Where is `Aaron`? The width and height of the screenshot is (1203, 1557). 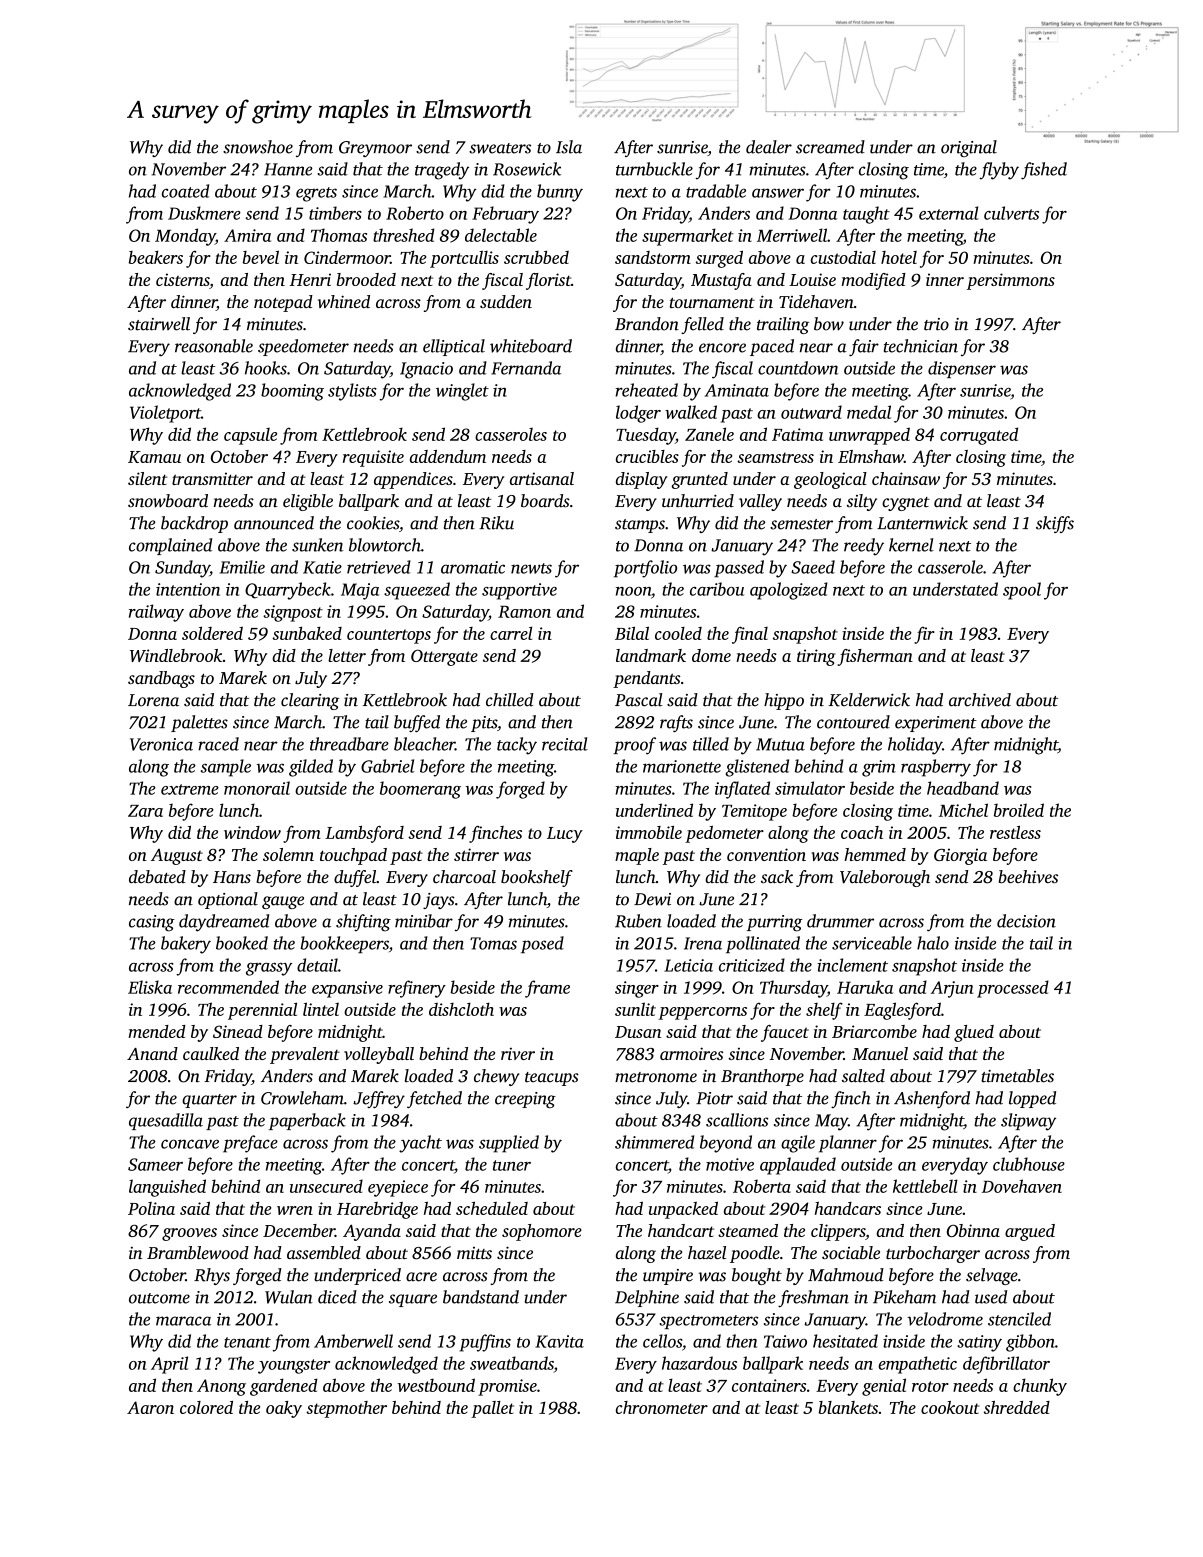
Aaron is located at coordinates (150, 1407).
